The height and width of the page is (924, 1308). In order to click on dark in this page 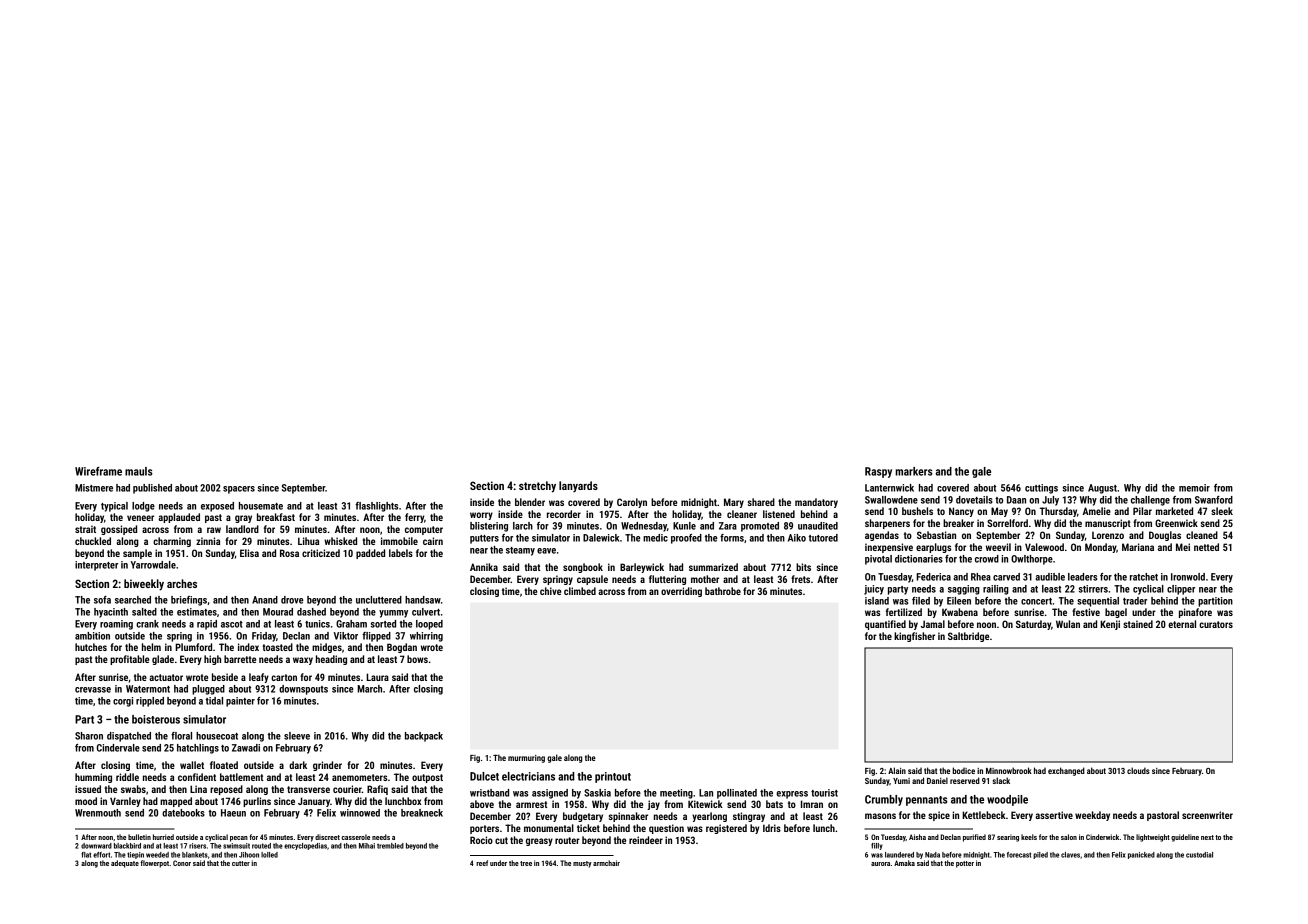, I will do `click(298, 765)`.
